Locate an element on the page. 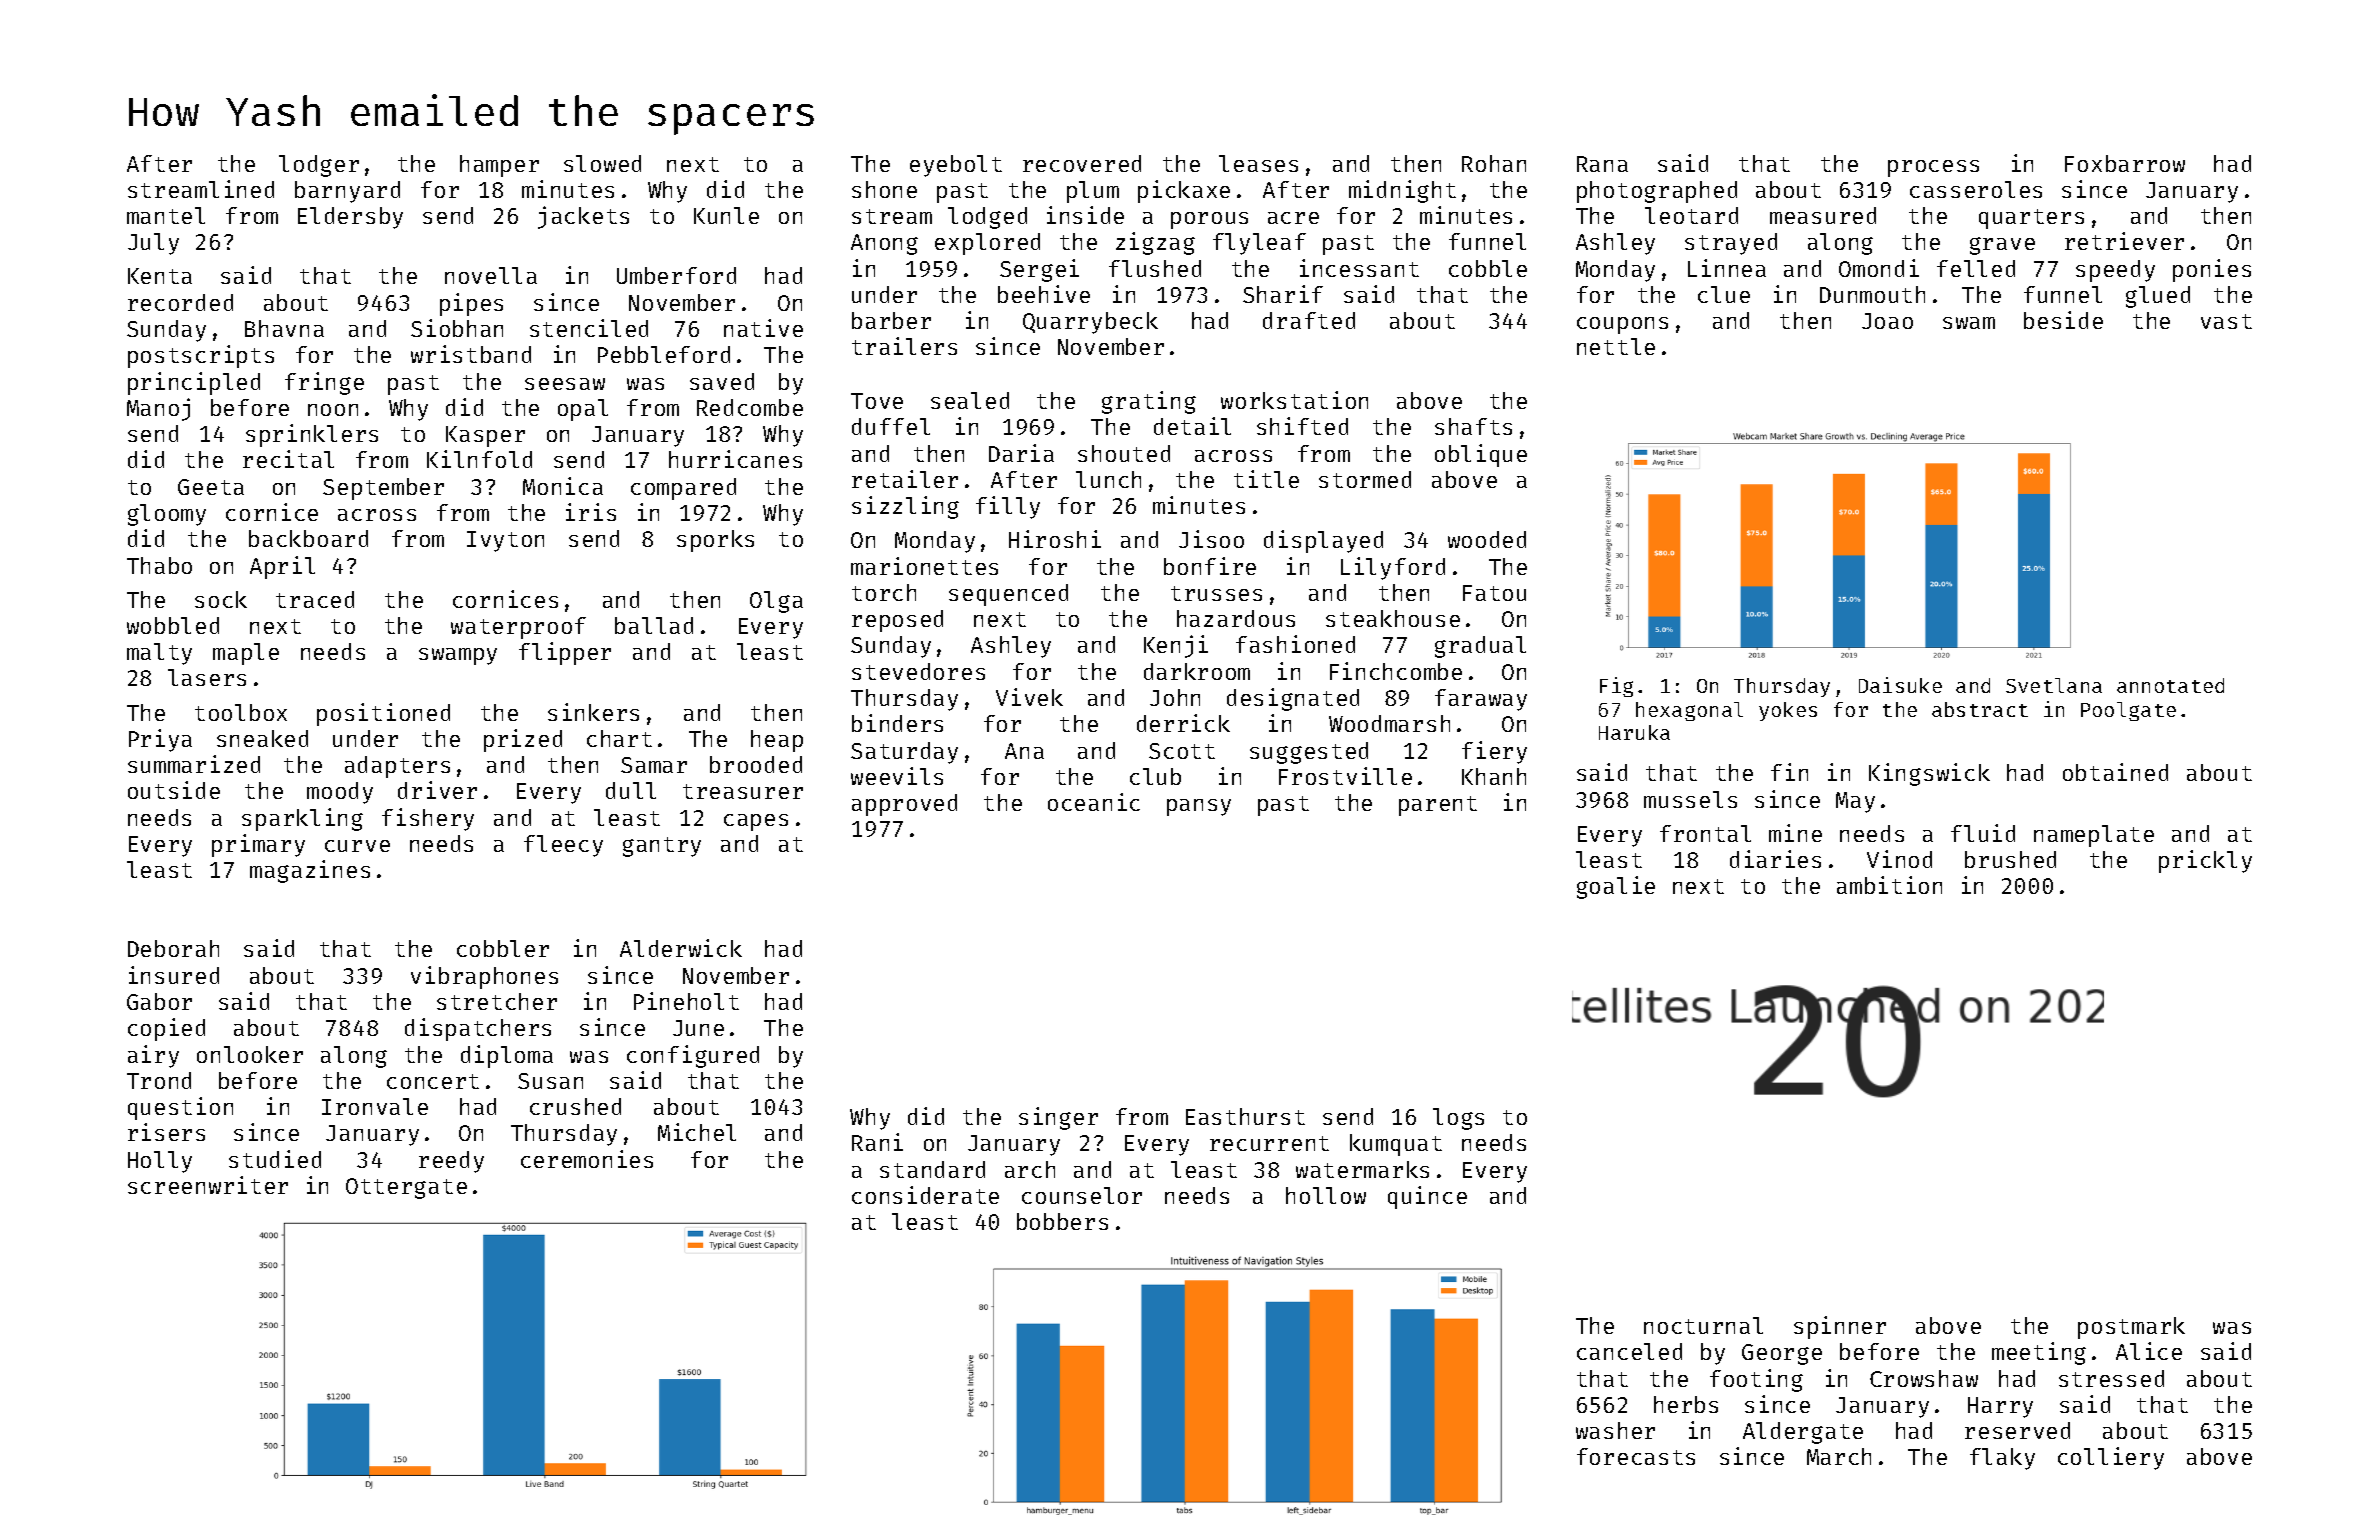 This image has width=2380, height=1540. logs is located at coordinates (1458, 1119).
